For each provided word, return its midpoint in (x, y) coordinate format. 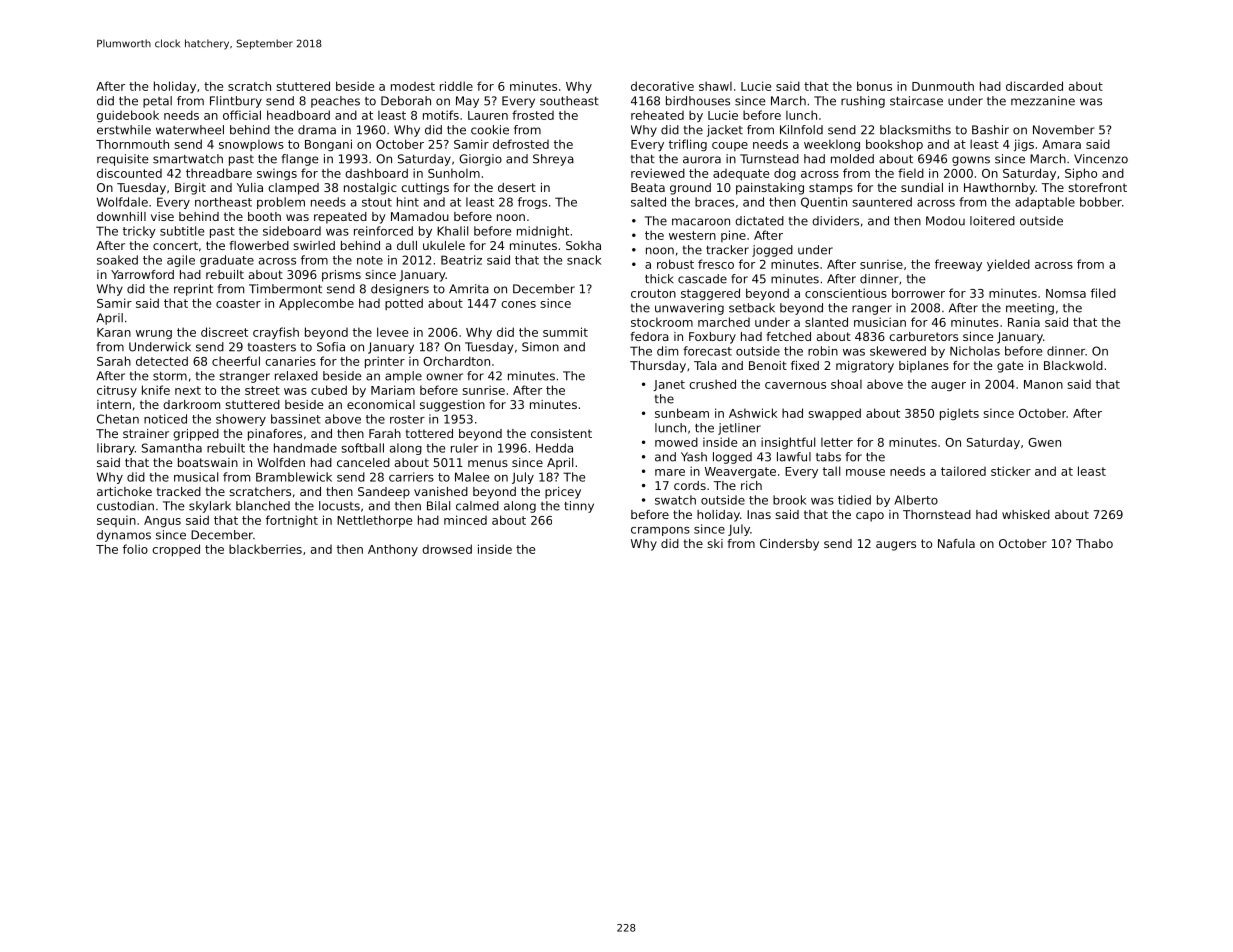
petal (157, 102)
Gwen (1044, 442)
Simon (540, 347)
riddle (456, 86)
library (116, 449)
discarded (1034, 86)
